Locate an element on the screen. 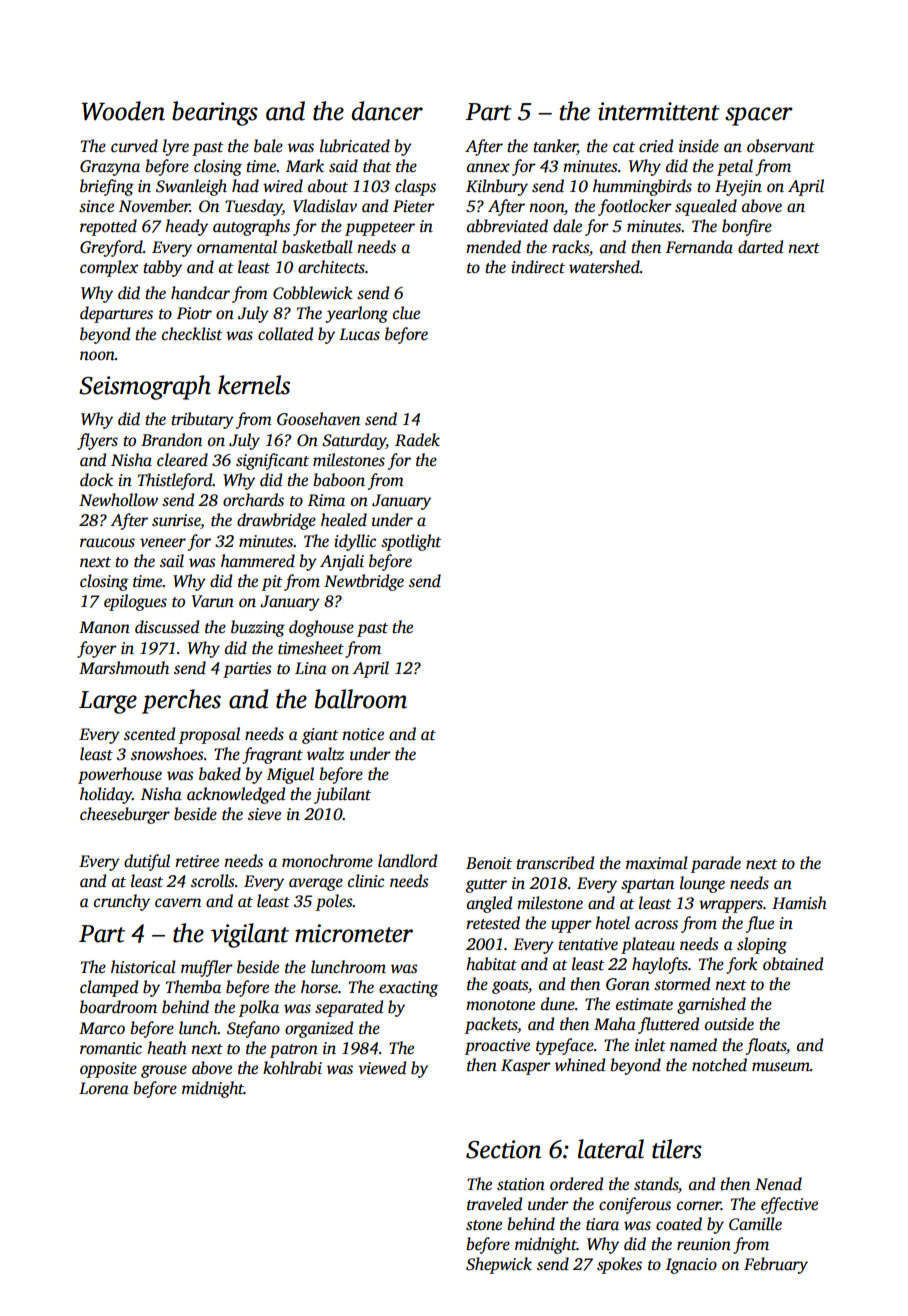  parade is located at coordinates (716, 864).
